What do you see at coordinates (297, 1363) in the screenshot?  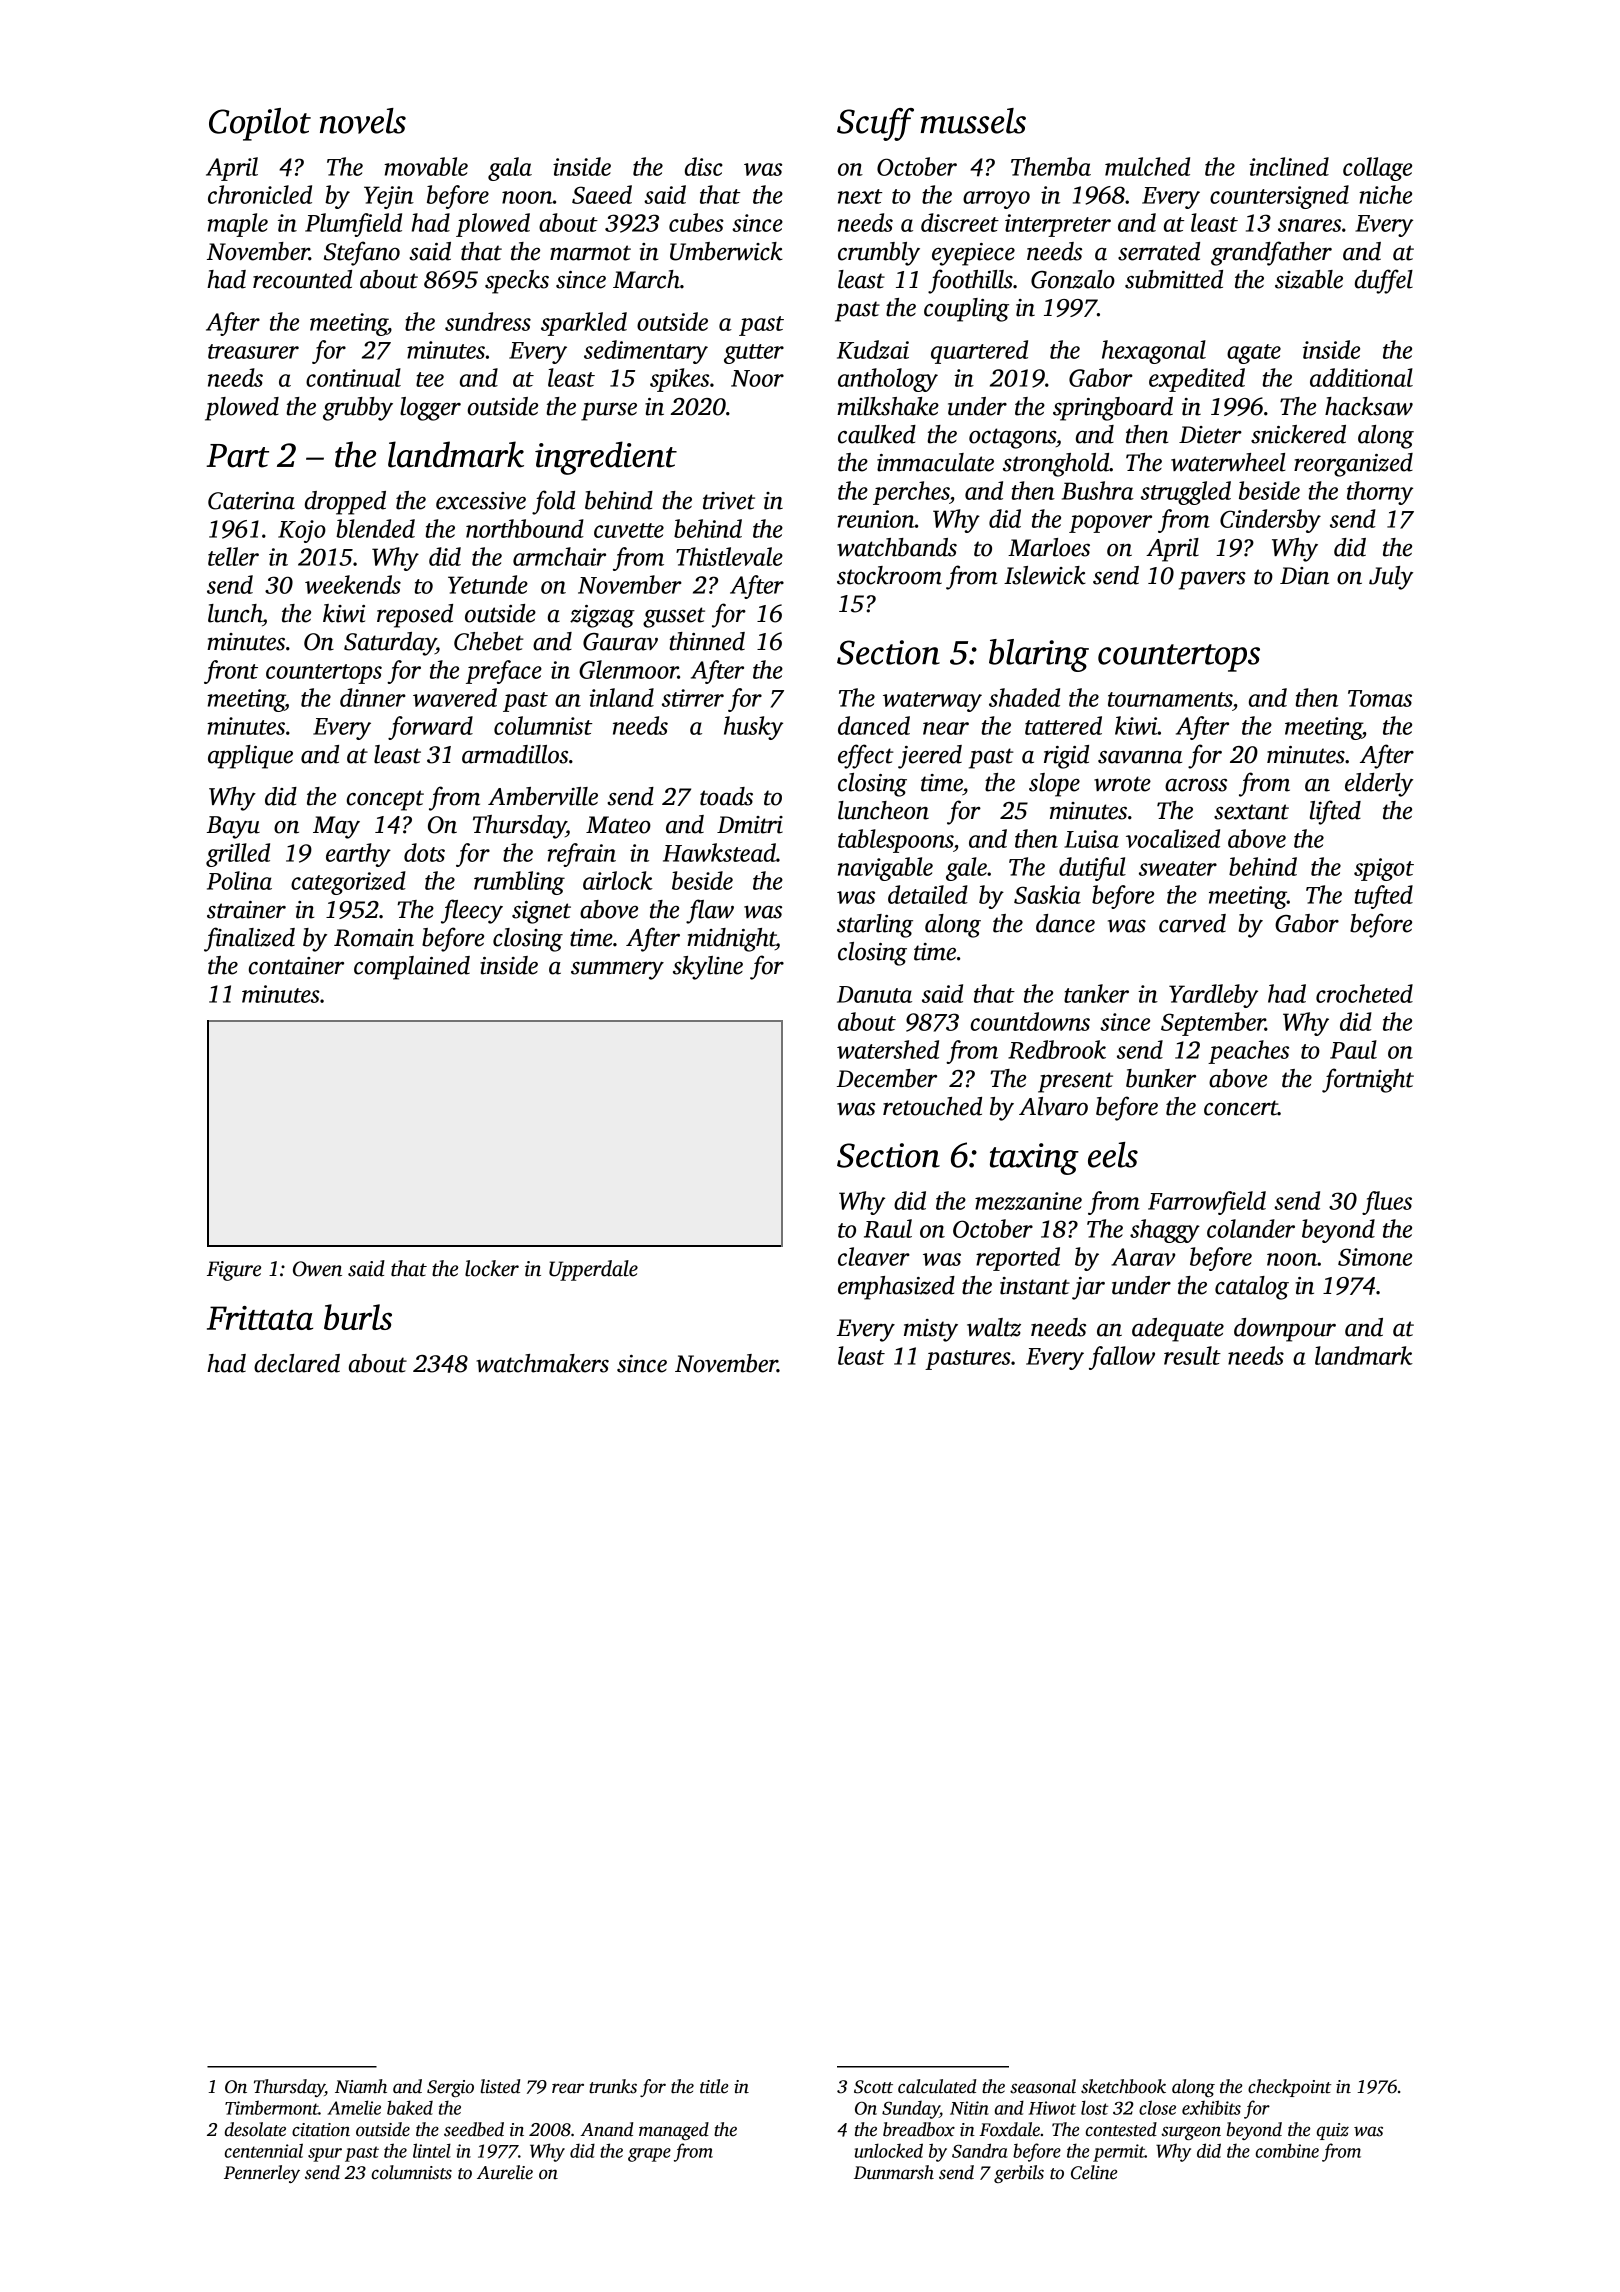 I see `declared` at bounding box center [297, 1363].
